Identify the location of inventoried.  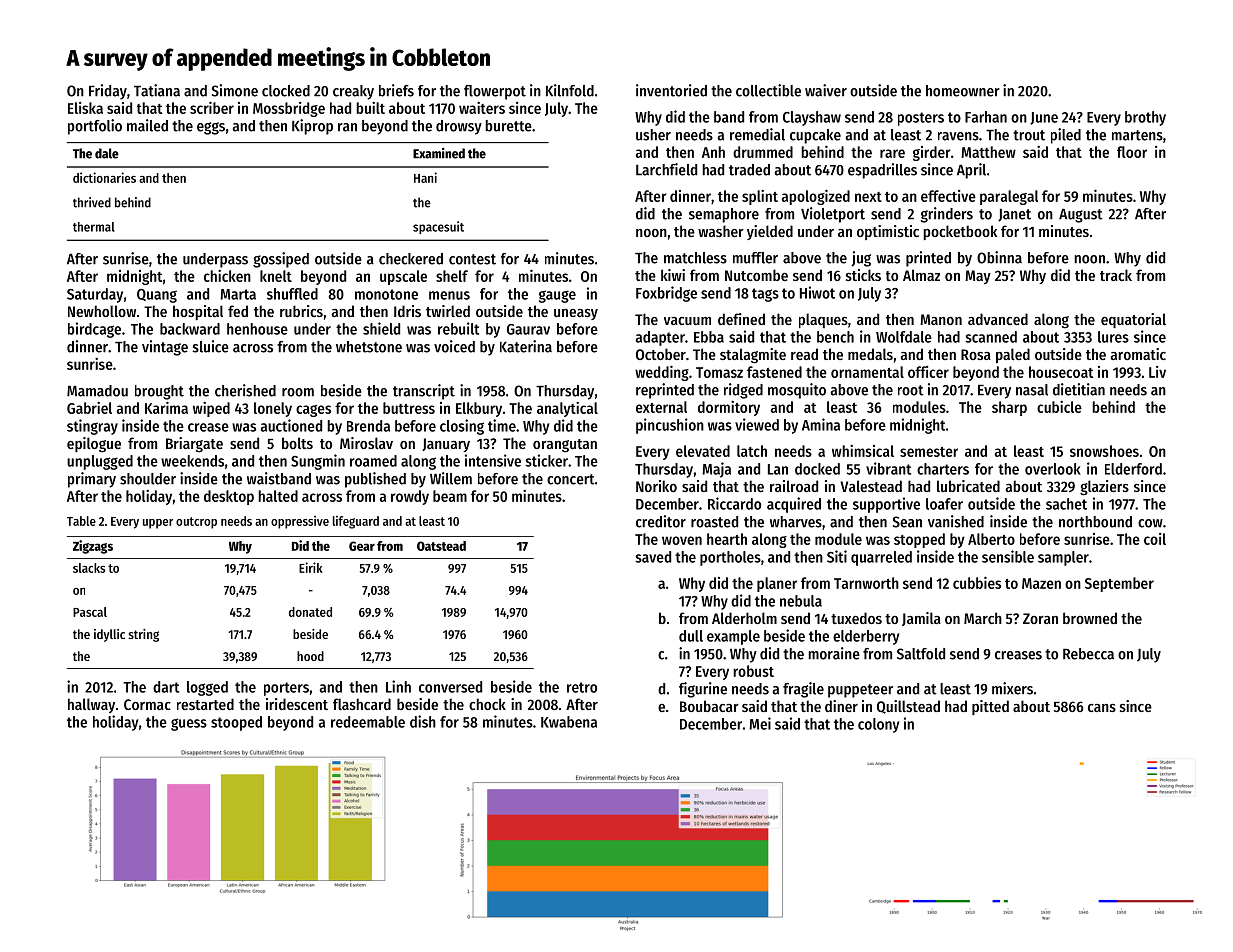
(671, 90).
